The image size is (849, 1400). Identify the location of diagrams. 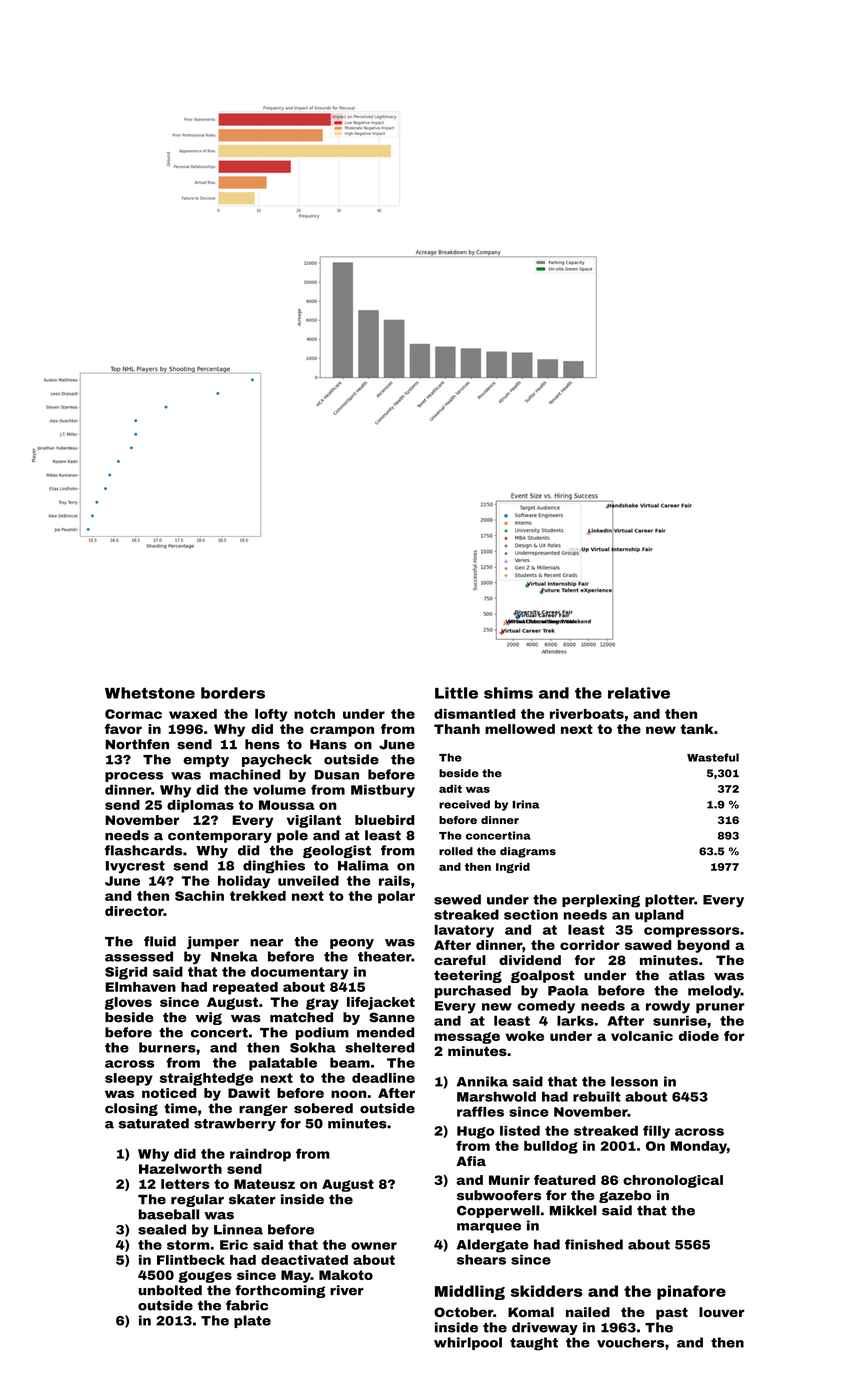
(528, 852).
